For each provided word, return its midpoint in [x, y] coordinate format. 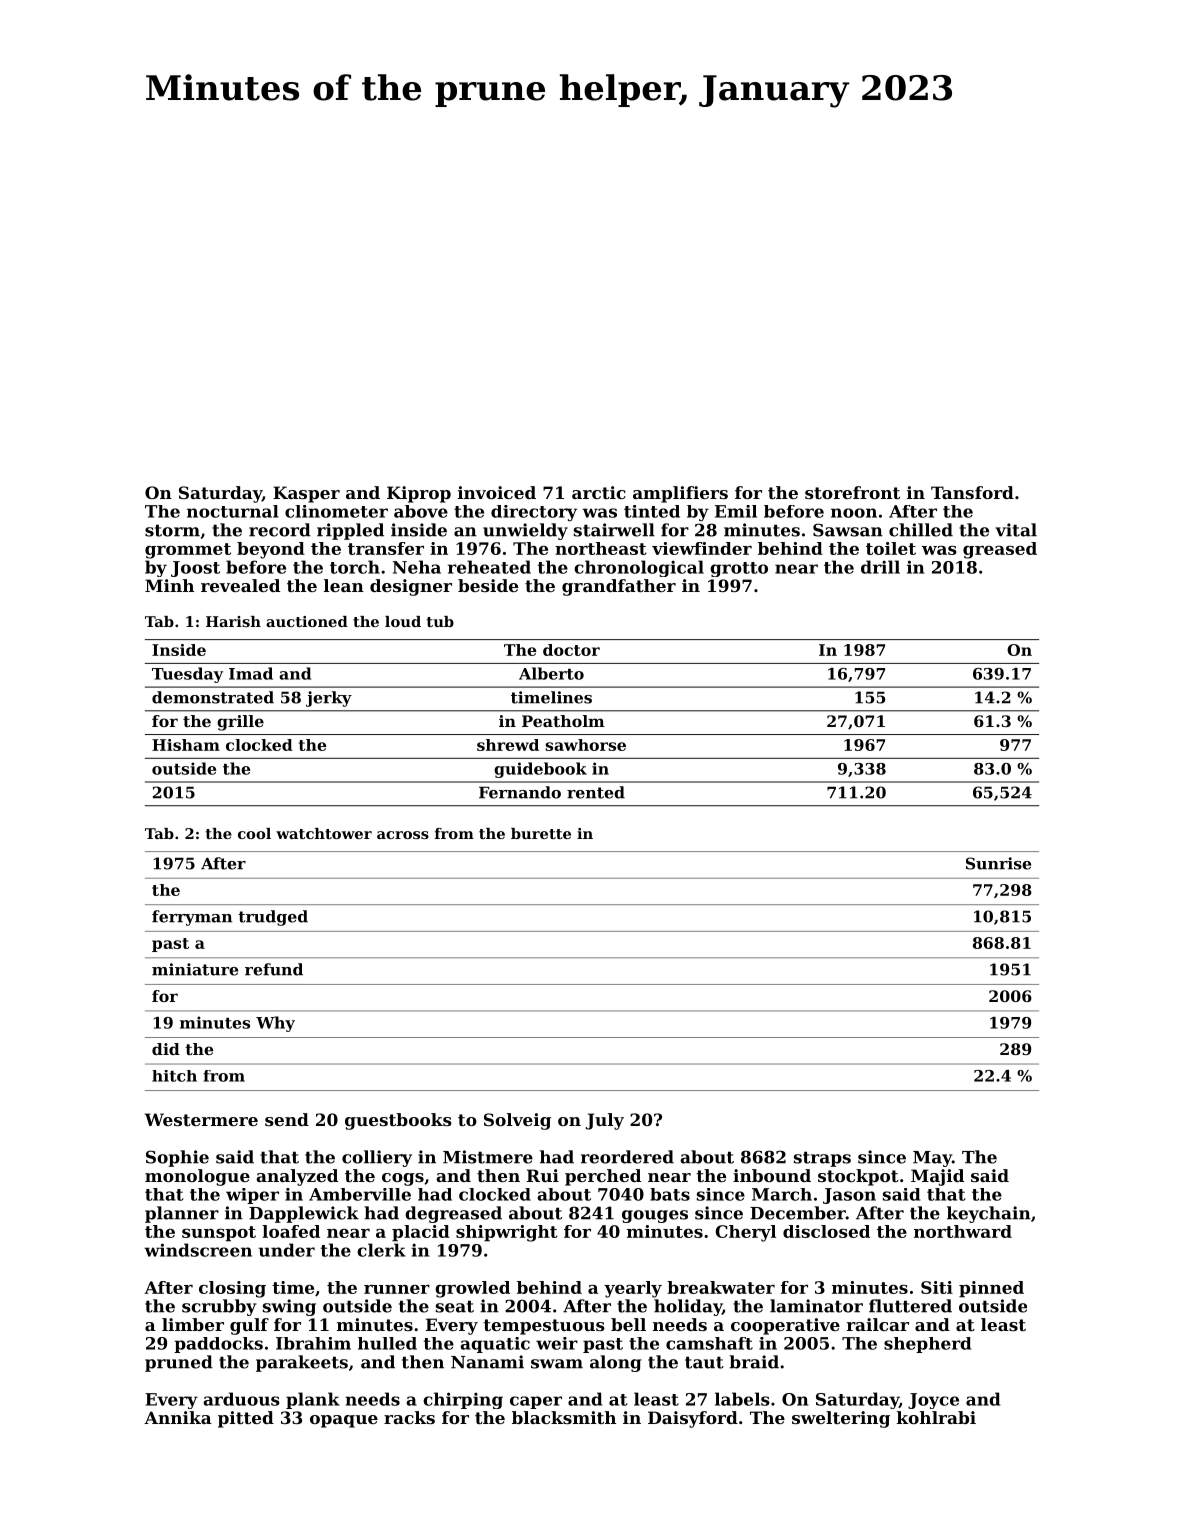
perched [603, 1177]
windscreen [198, 1250]
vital [1016, 530]
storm [172, 530]
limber [193, 1324]
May [932, 1159]
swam [557, 1364]
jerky [329, 699]
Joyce [933, 1401]
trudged [273, 918]
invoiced [497, 492]
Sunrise [998, 863]
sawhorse [585, 745]
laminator [816, 1306]
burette [541, 833]
